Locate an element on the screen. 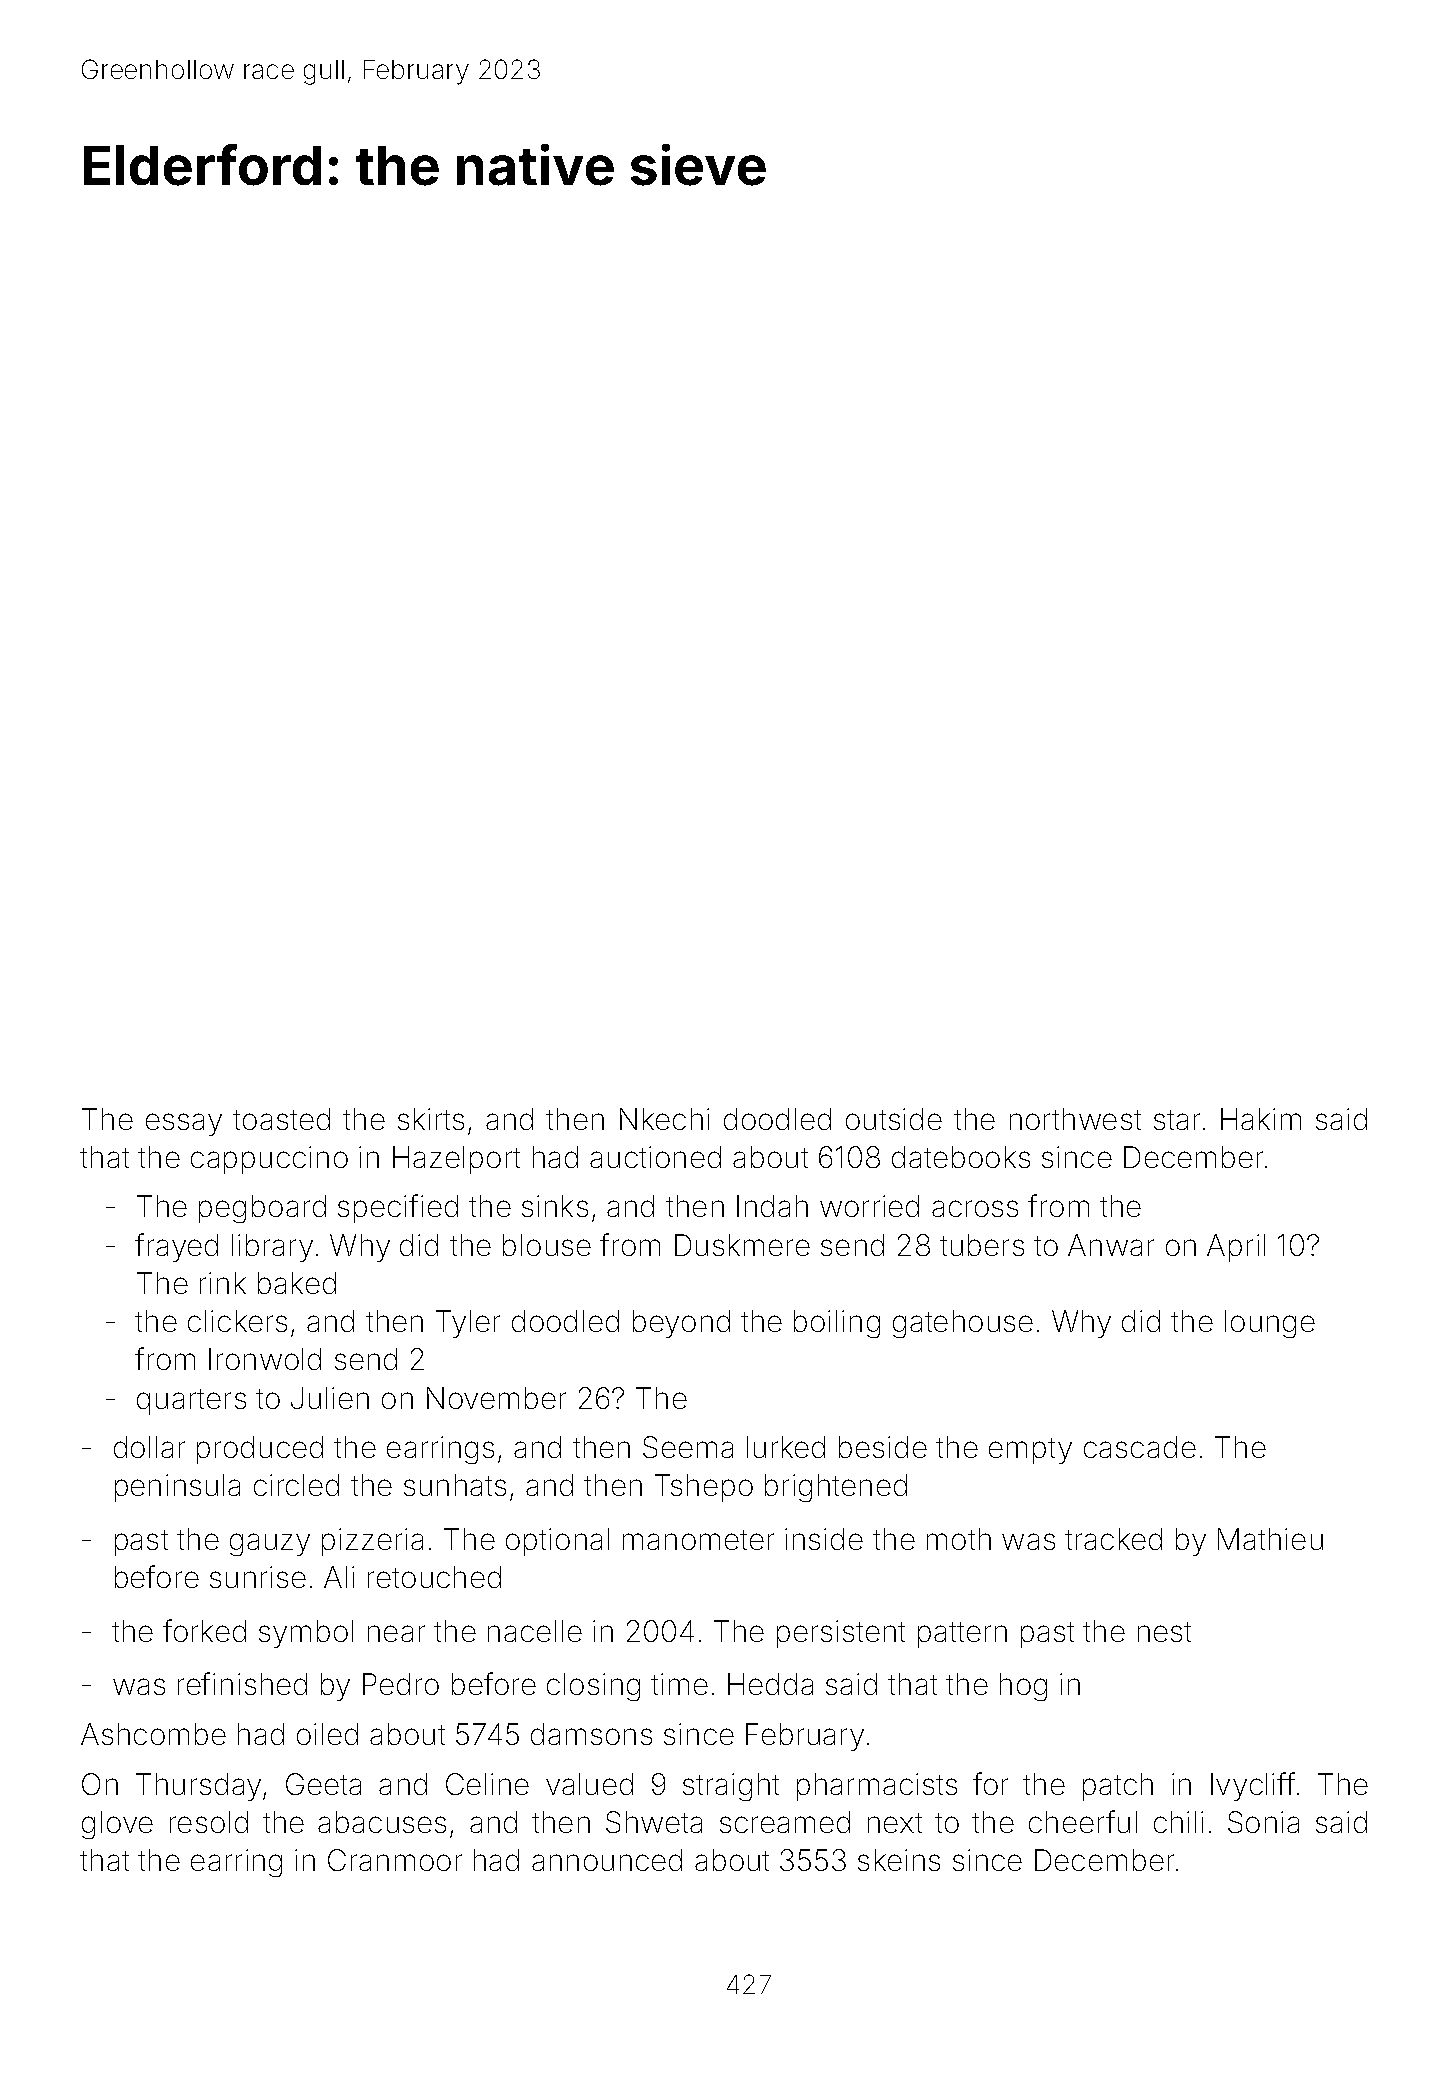  screamed is located at coordinates (785, 1822).
